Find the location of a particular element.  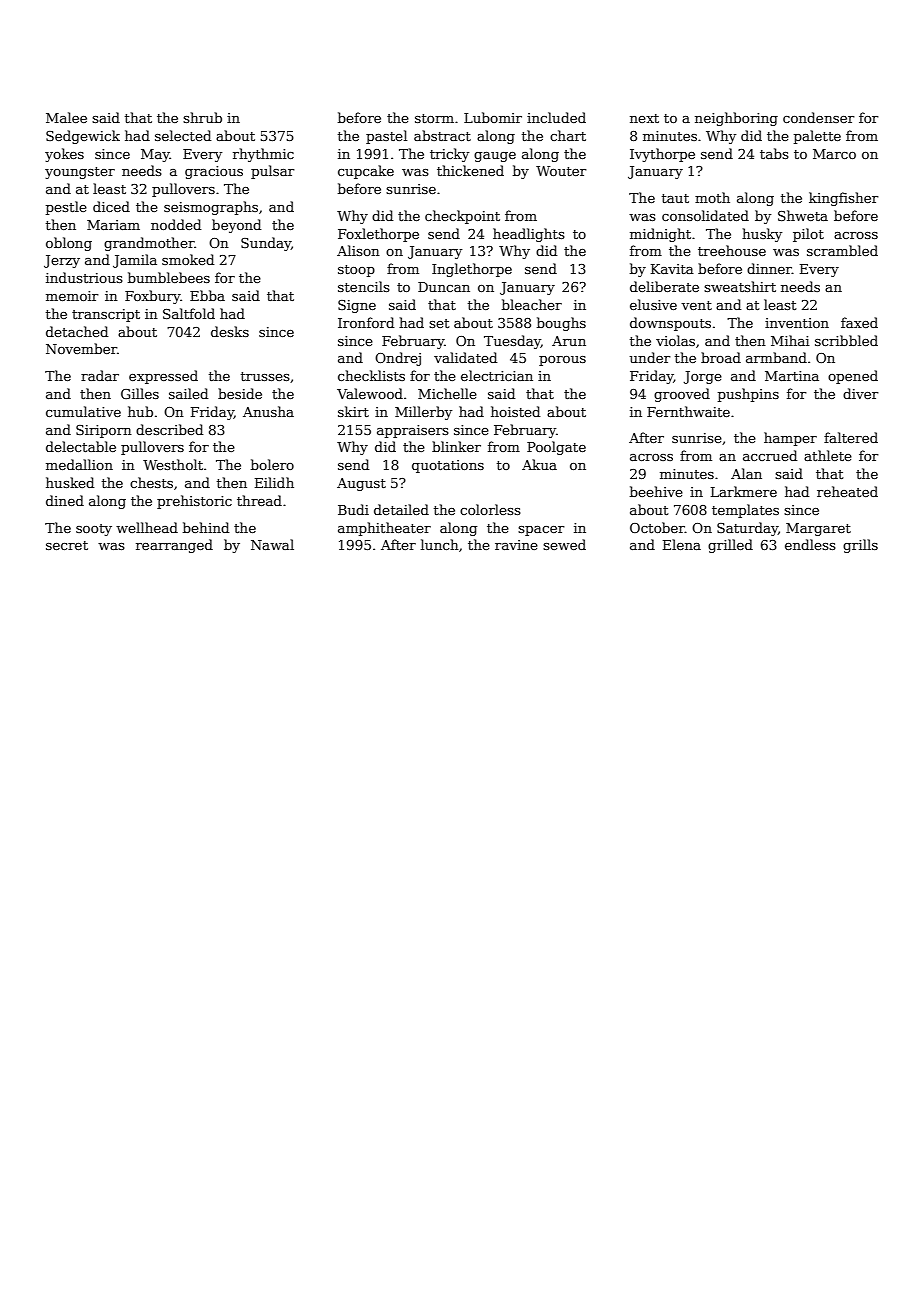

next is located at coordinates (644, 118).
